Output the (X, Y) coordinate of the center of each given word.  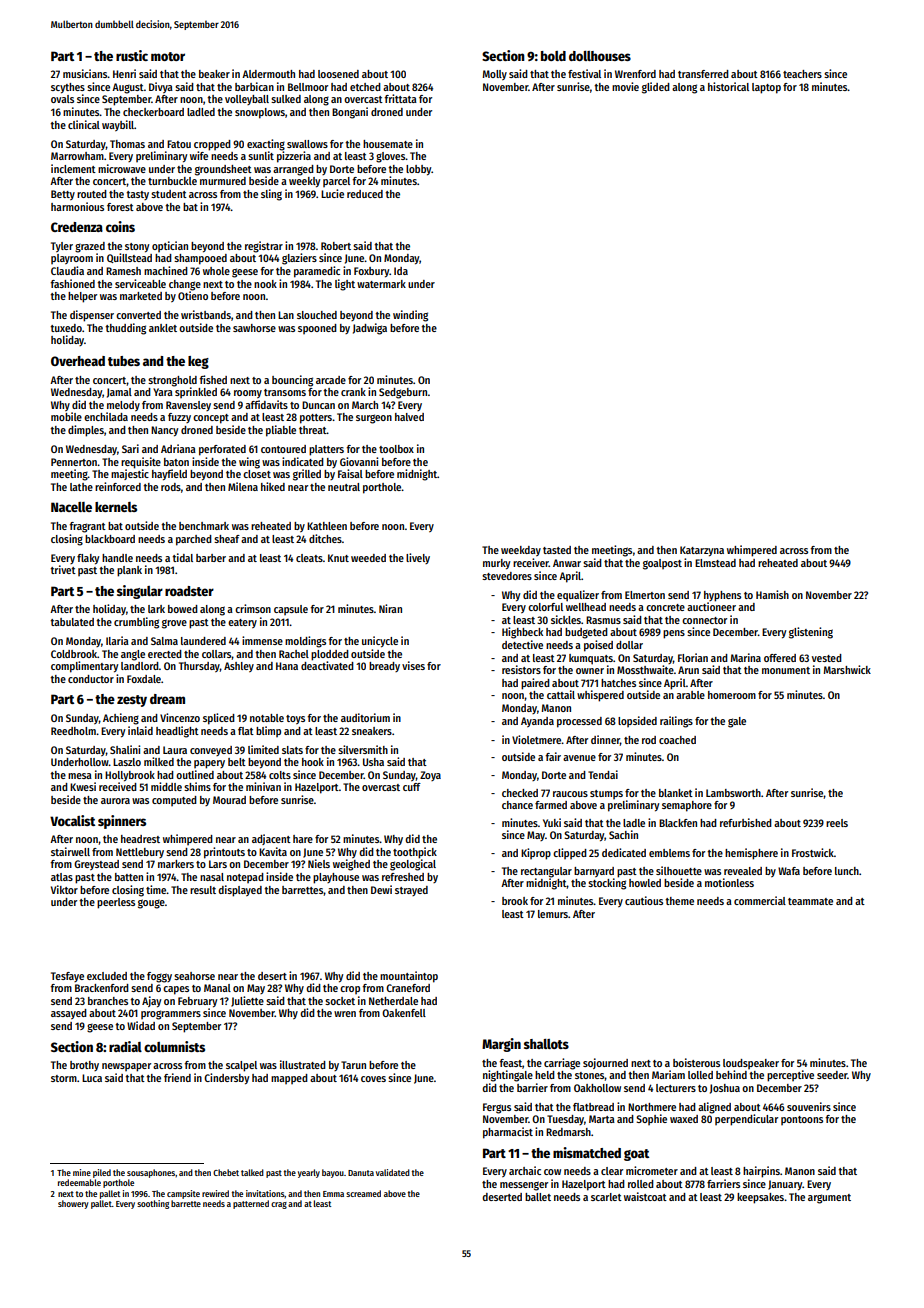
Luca (92, 1078)
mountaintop (409, 977)
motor (168, 56)
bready (384, 667)
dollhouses (600, 56)
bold (553, 56)
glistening (811, 633)
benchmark (204, 526)
